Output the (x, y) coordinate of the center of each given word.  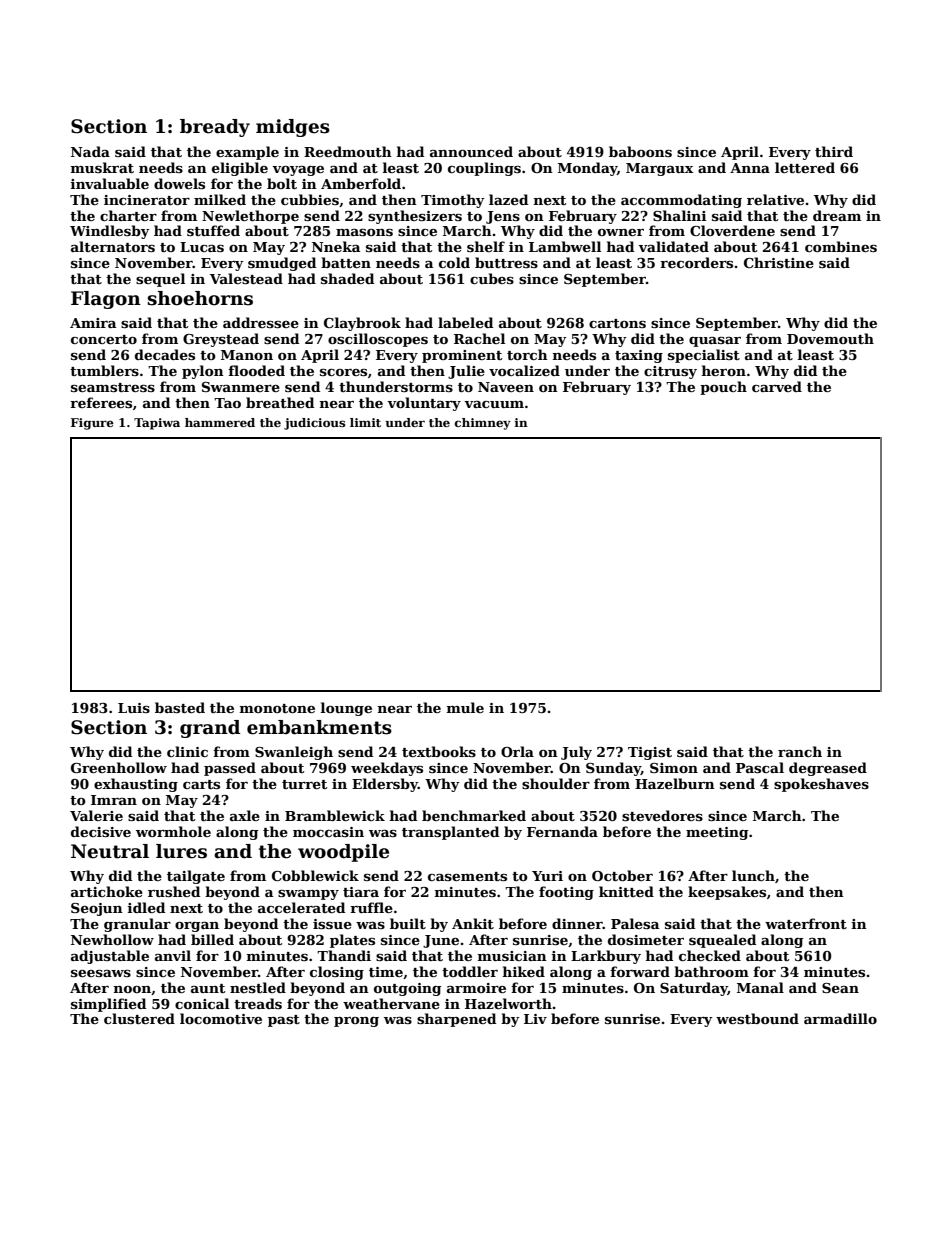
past (284, 1021)
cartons (617, 323)
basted (180, 707)
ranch (800, 751)
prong (356, 1022)
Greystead (221, 340)
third (834, 151)
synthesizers (415, 217)
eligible (240, 169)
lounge (346, 709)
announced (471, 151)
